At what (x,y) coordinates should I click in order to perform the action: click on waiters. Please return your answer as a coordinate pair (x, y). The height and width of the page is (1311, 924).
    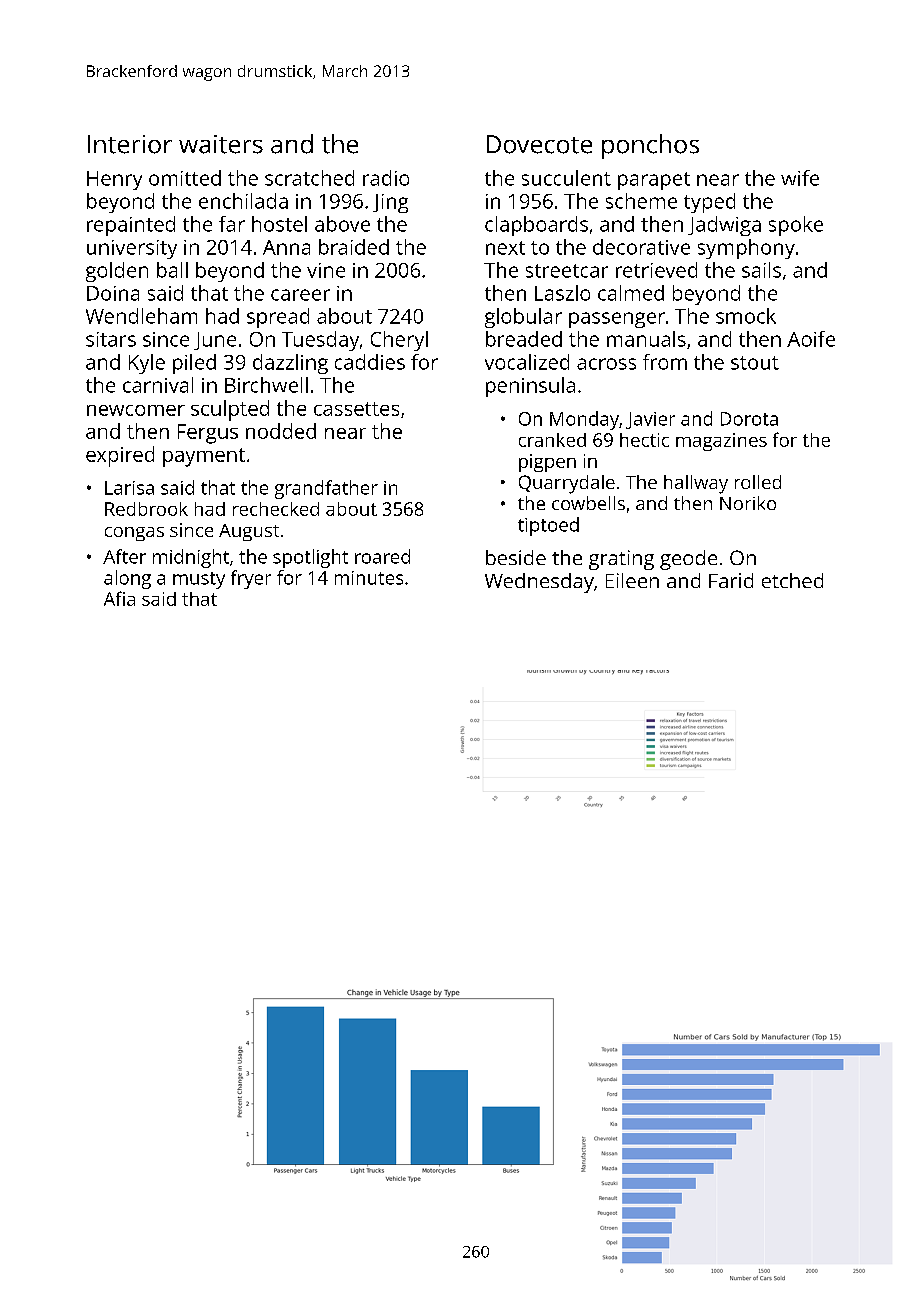
    Looking at the image, I should click on (221, 144).
